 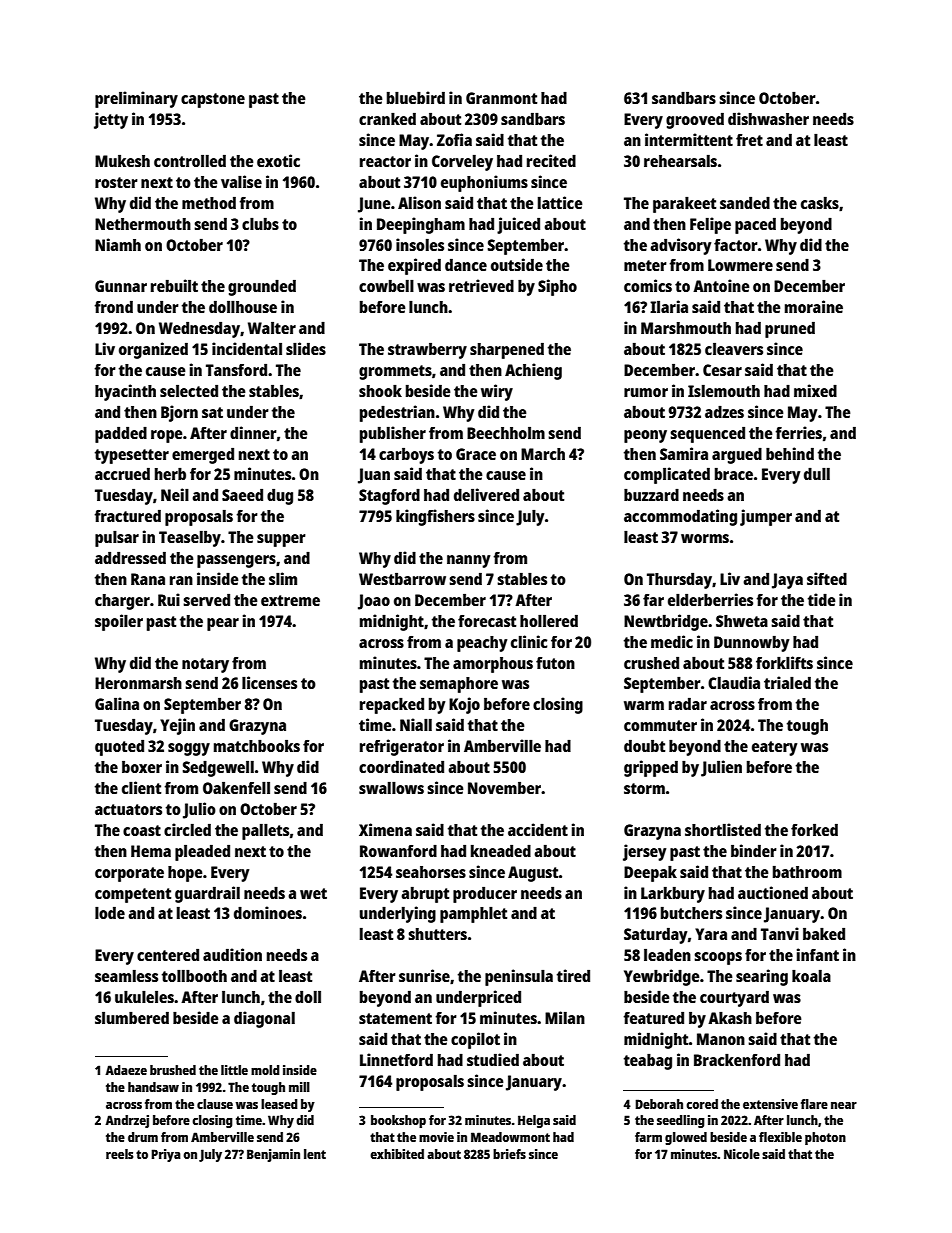 What do you see at coordinates (695, 120) in the document?
I see `grooved` at bounding box center [695, 120].
